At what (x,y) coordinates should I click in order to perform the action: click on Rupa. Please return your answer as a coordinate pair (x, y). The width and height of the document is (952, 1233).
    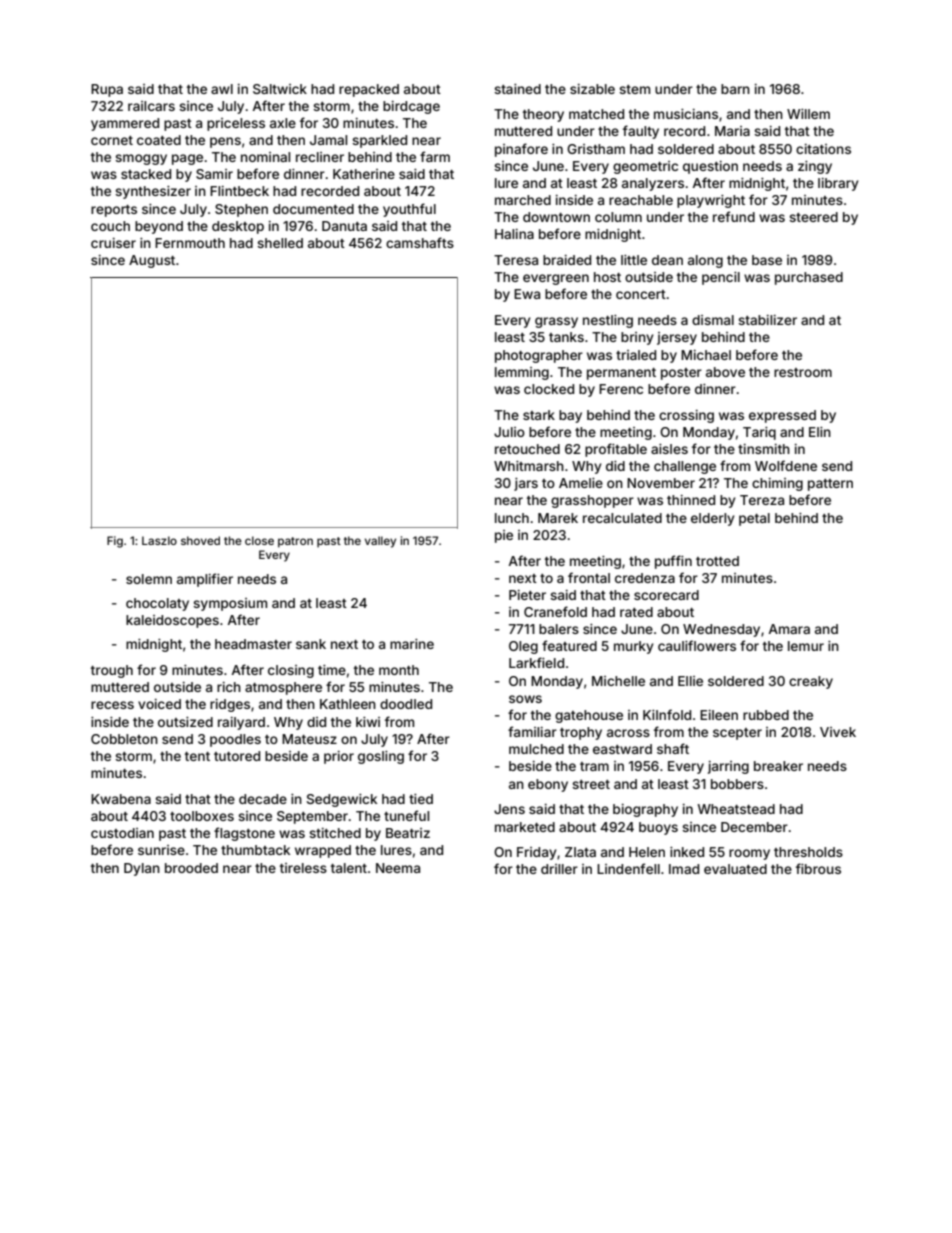
    Looking at the image, I should click on (107, 90).
